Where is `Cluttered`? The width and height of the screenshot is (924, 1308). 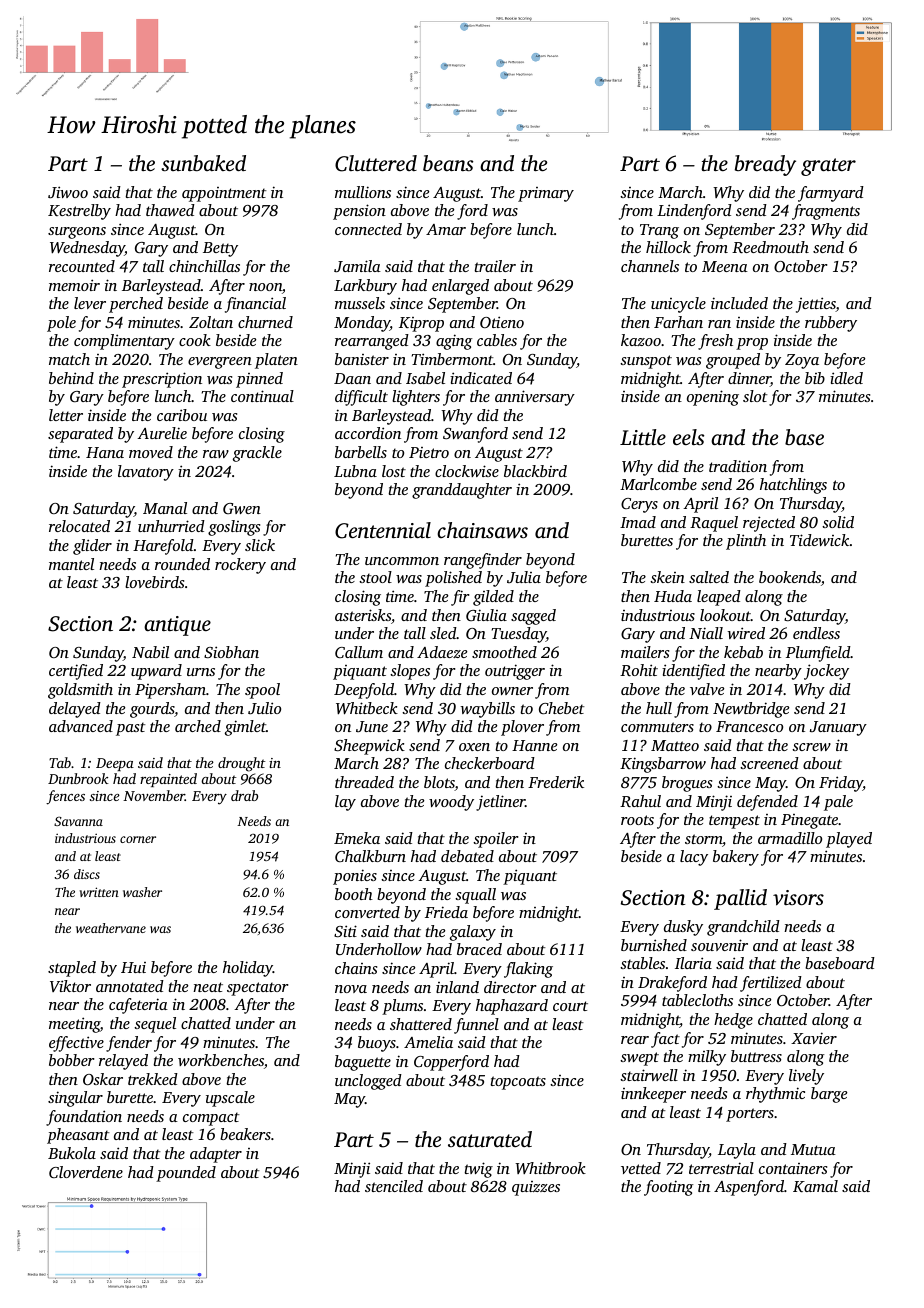 Cluttered is located at coordinates (376, 163).
